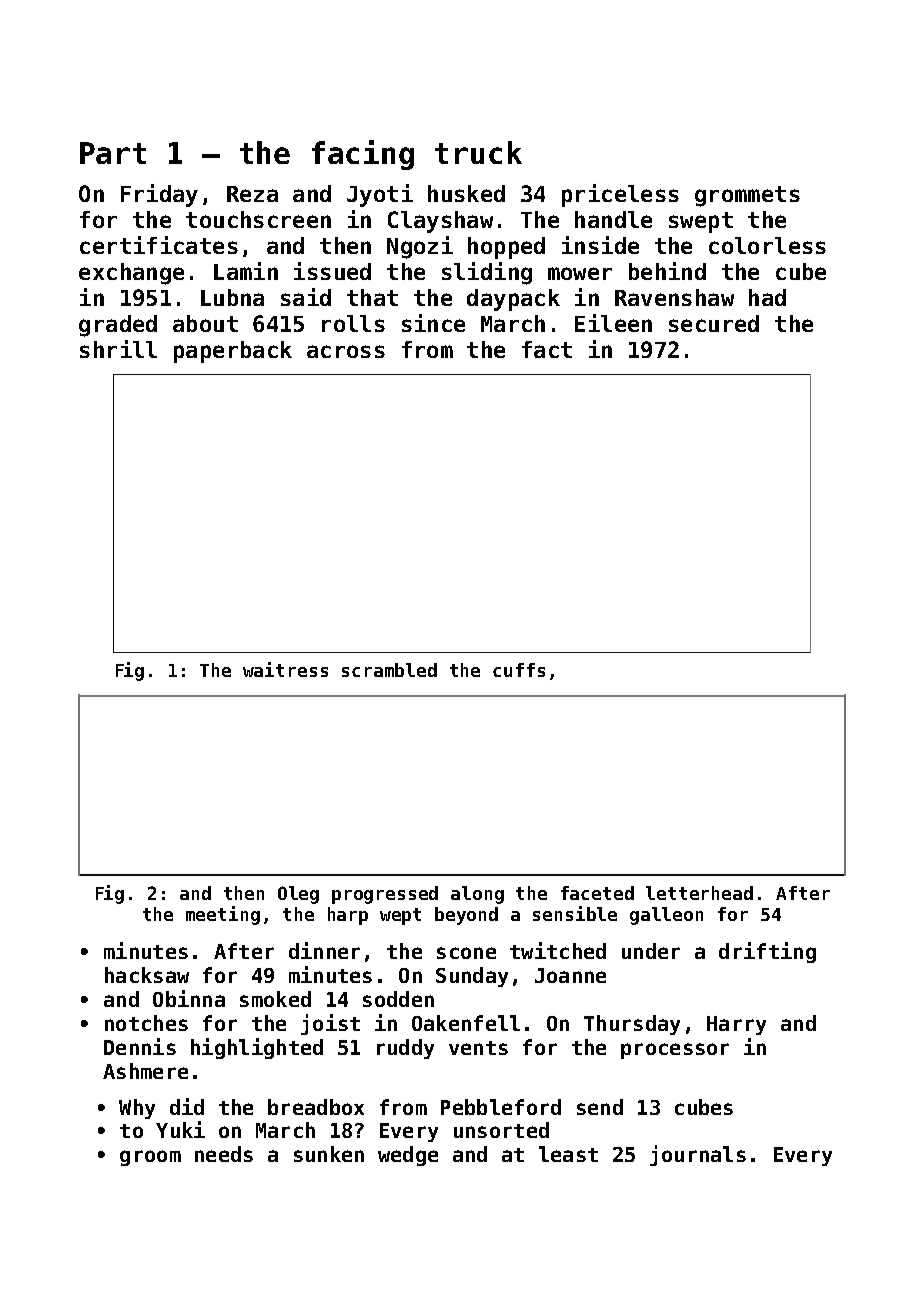  What do you see at coordinates (285, 669) in the screenshot?
I see `waitress` at bounding box center [285, 669].
